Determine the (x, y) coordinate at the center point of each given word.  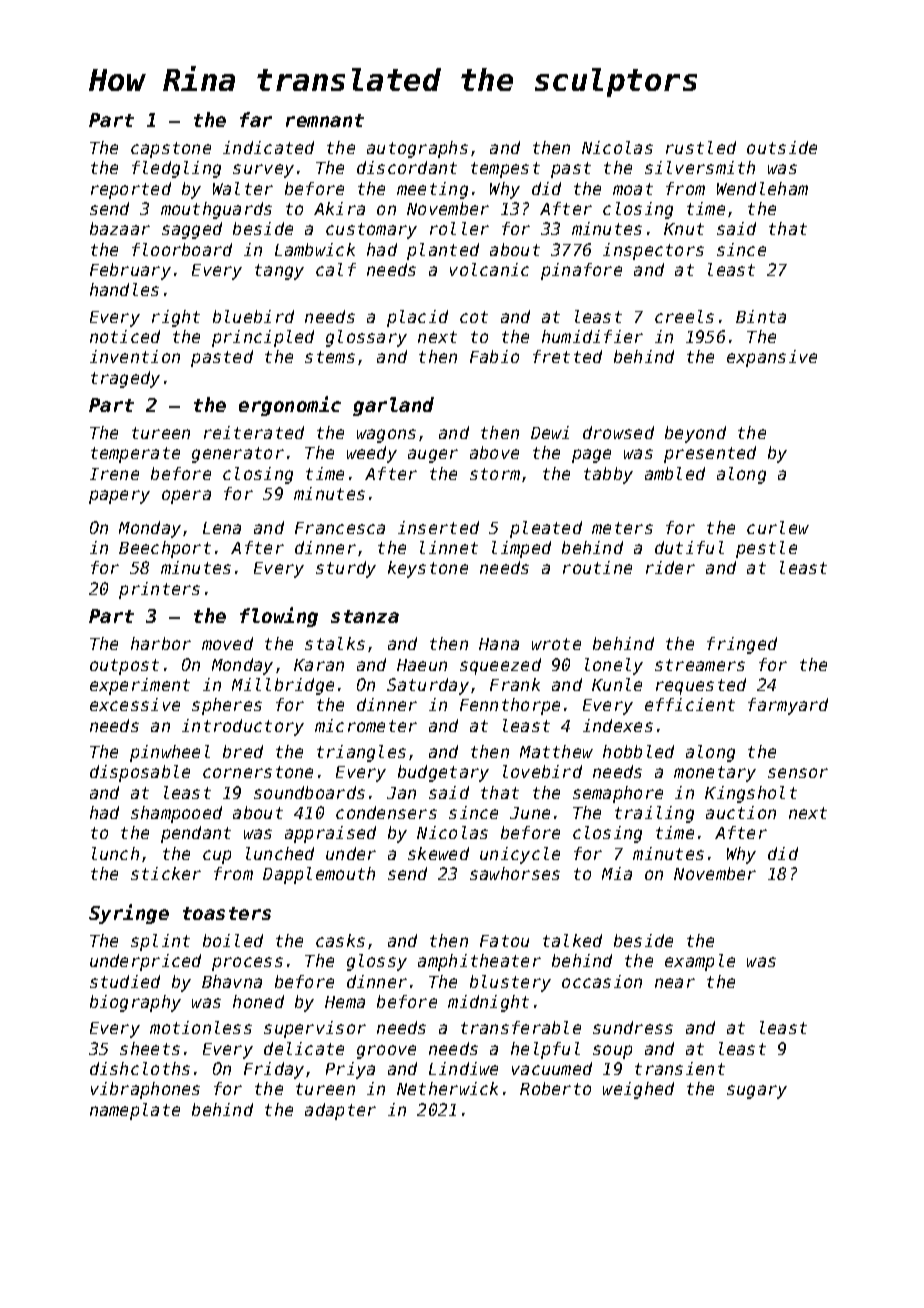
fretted (567, 356)
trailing (654, 814)
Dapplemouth (319, 875)
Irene (114, 474)
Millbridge (283, 686)
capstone (171, 150)
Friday (274, 1070)
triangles (361, 753)
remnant (325, 120)
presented (710, 454)
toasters (227, 913)
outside (782, 147)
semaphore (618, 794)
